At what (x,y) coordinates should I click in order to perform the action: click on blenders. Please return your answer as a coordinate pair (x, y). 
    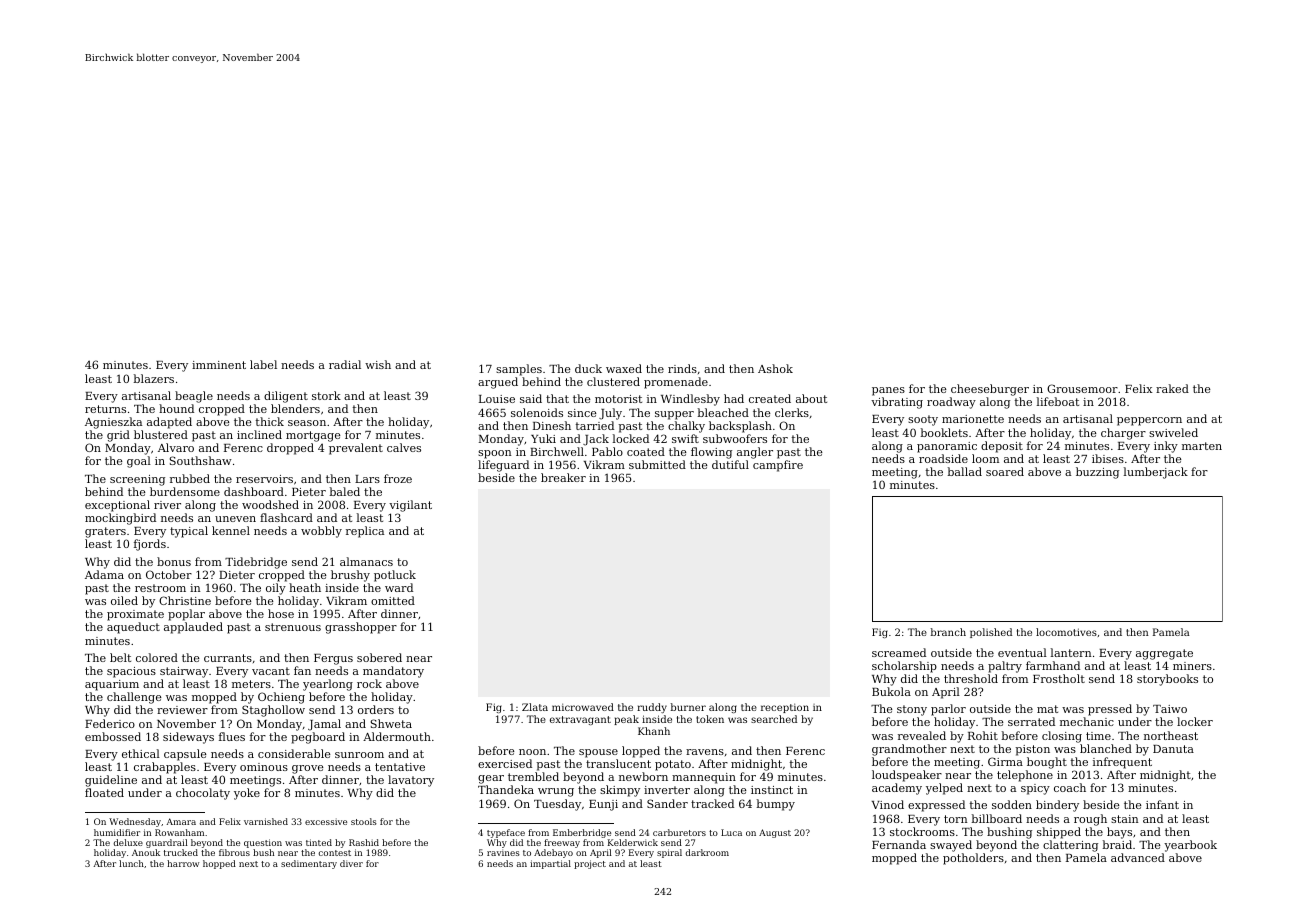
    Looking at the image, I should click on (295, 408).
